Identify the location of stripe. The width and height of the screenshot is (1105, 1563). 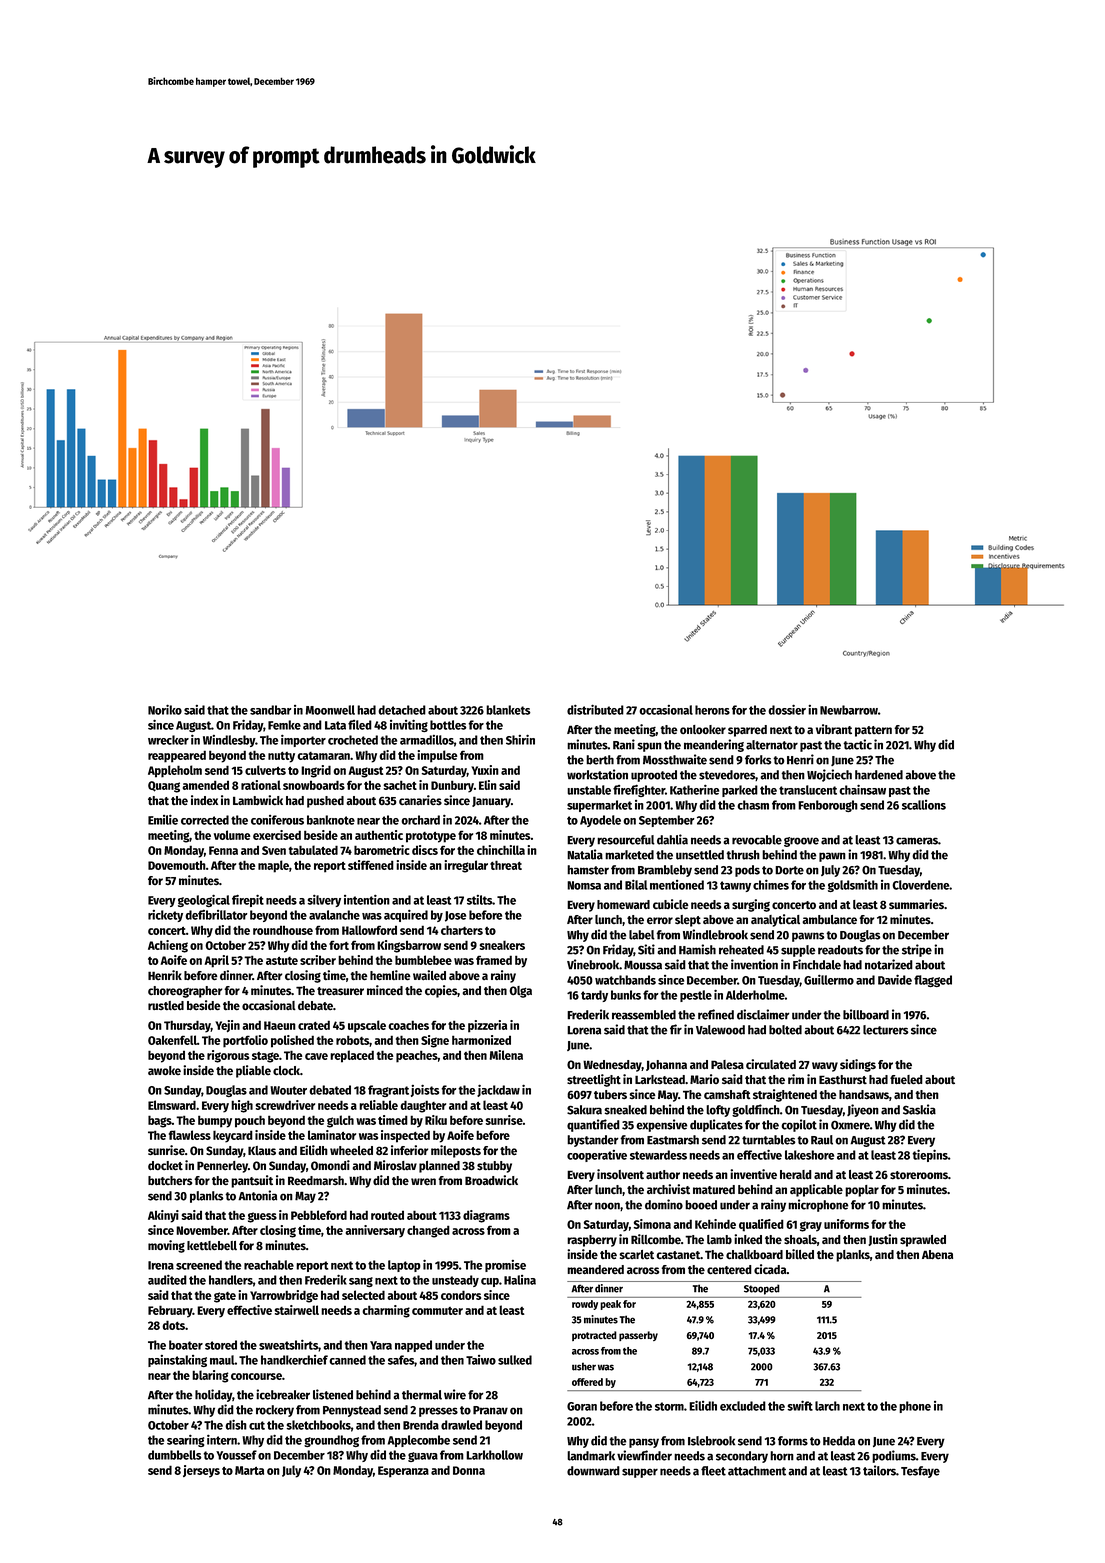
(917, 950).
